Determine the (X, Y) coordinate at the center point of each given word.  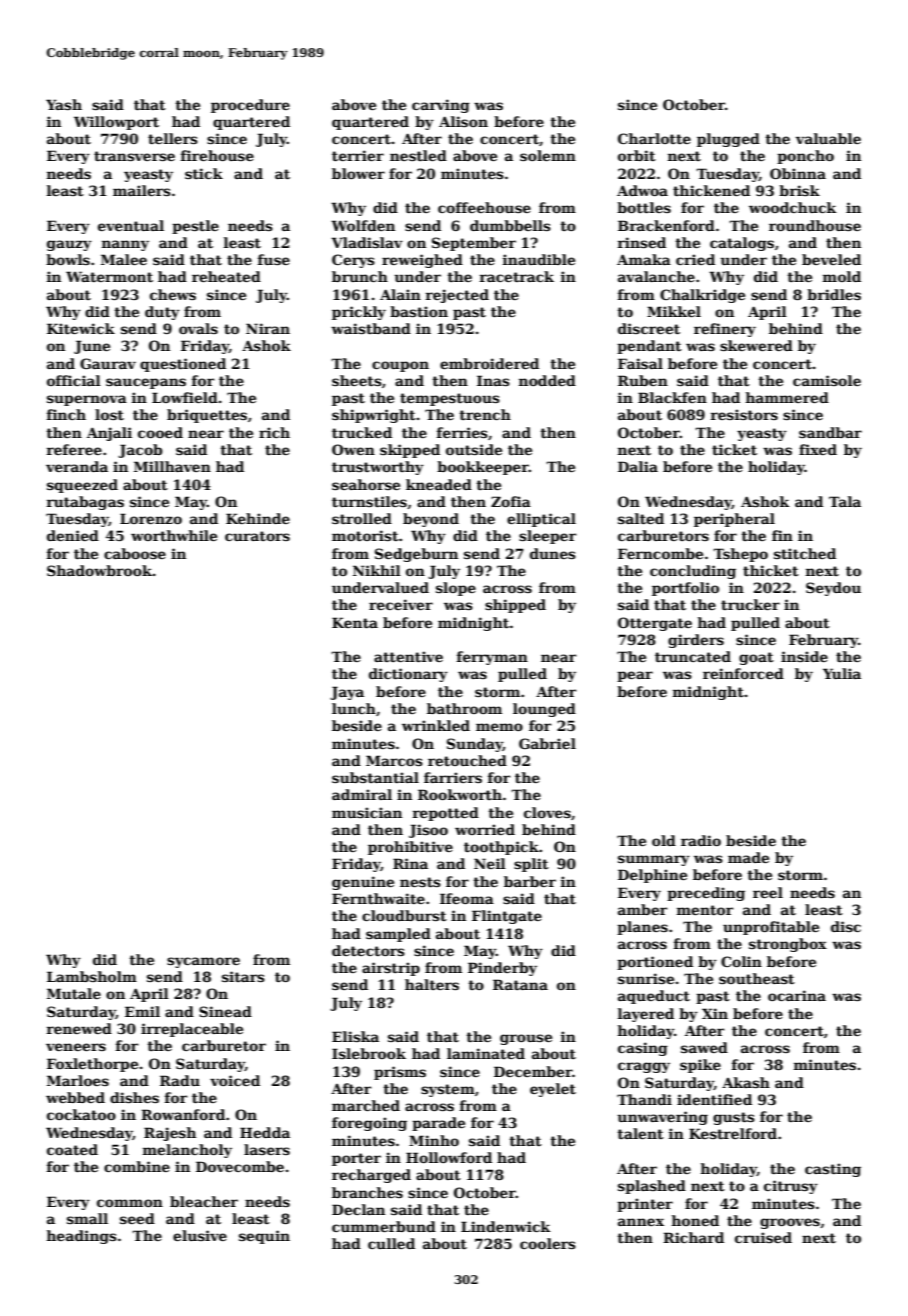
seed (137, 1218)
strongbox (788, 945)
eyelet (553, 1090)
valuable (828, 138)
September (474, 244)
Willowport (116, 123)
